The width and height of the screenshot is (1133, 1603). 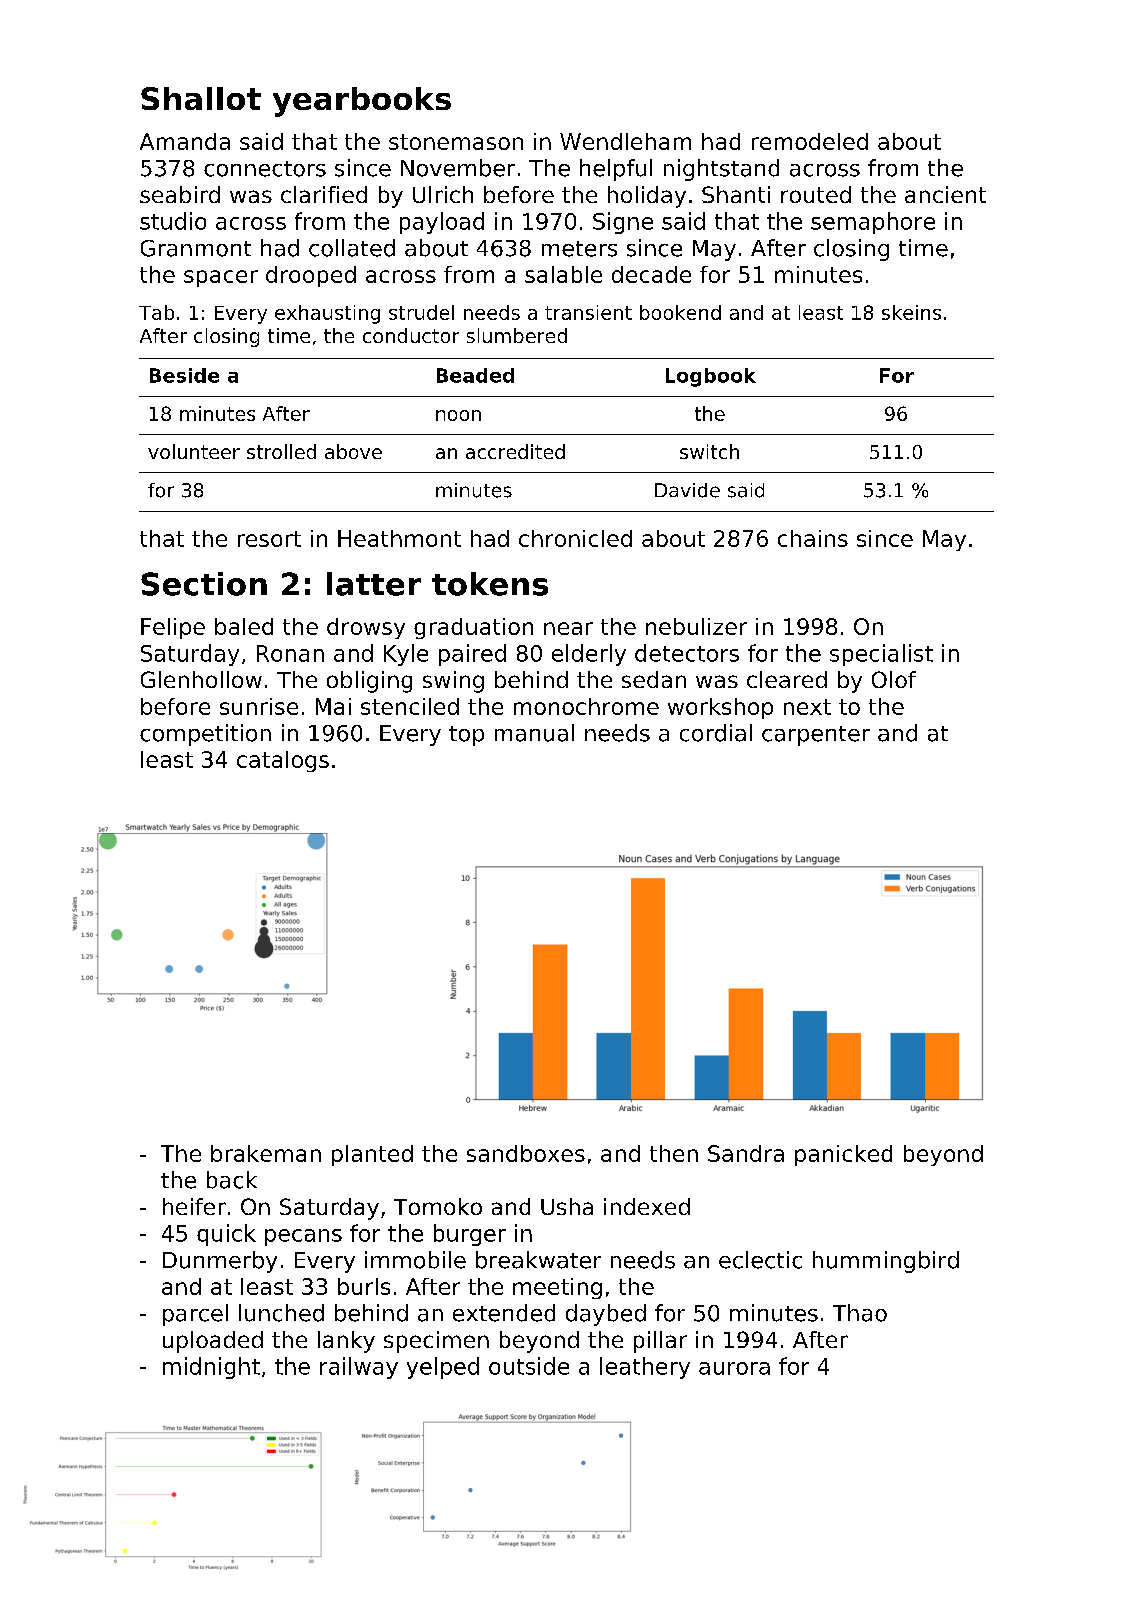 What do you see at coordinates (201, 679) in the screenshot?
I see `Glenhollow` at bounding box center [201, 679].
